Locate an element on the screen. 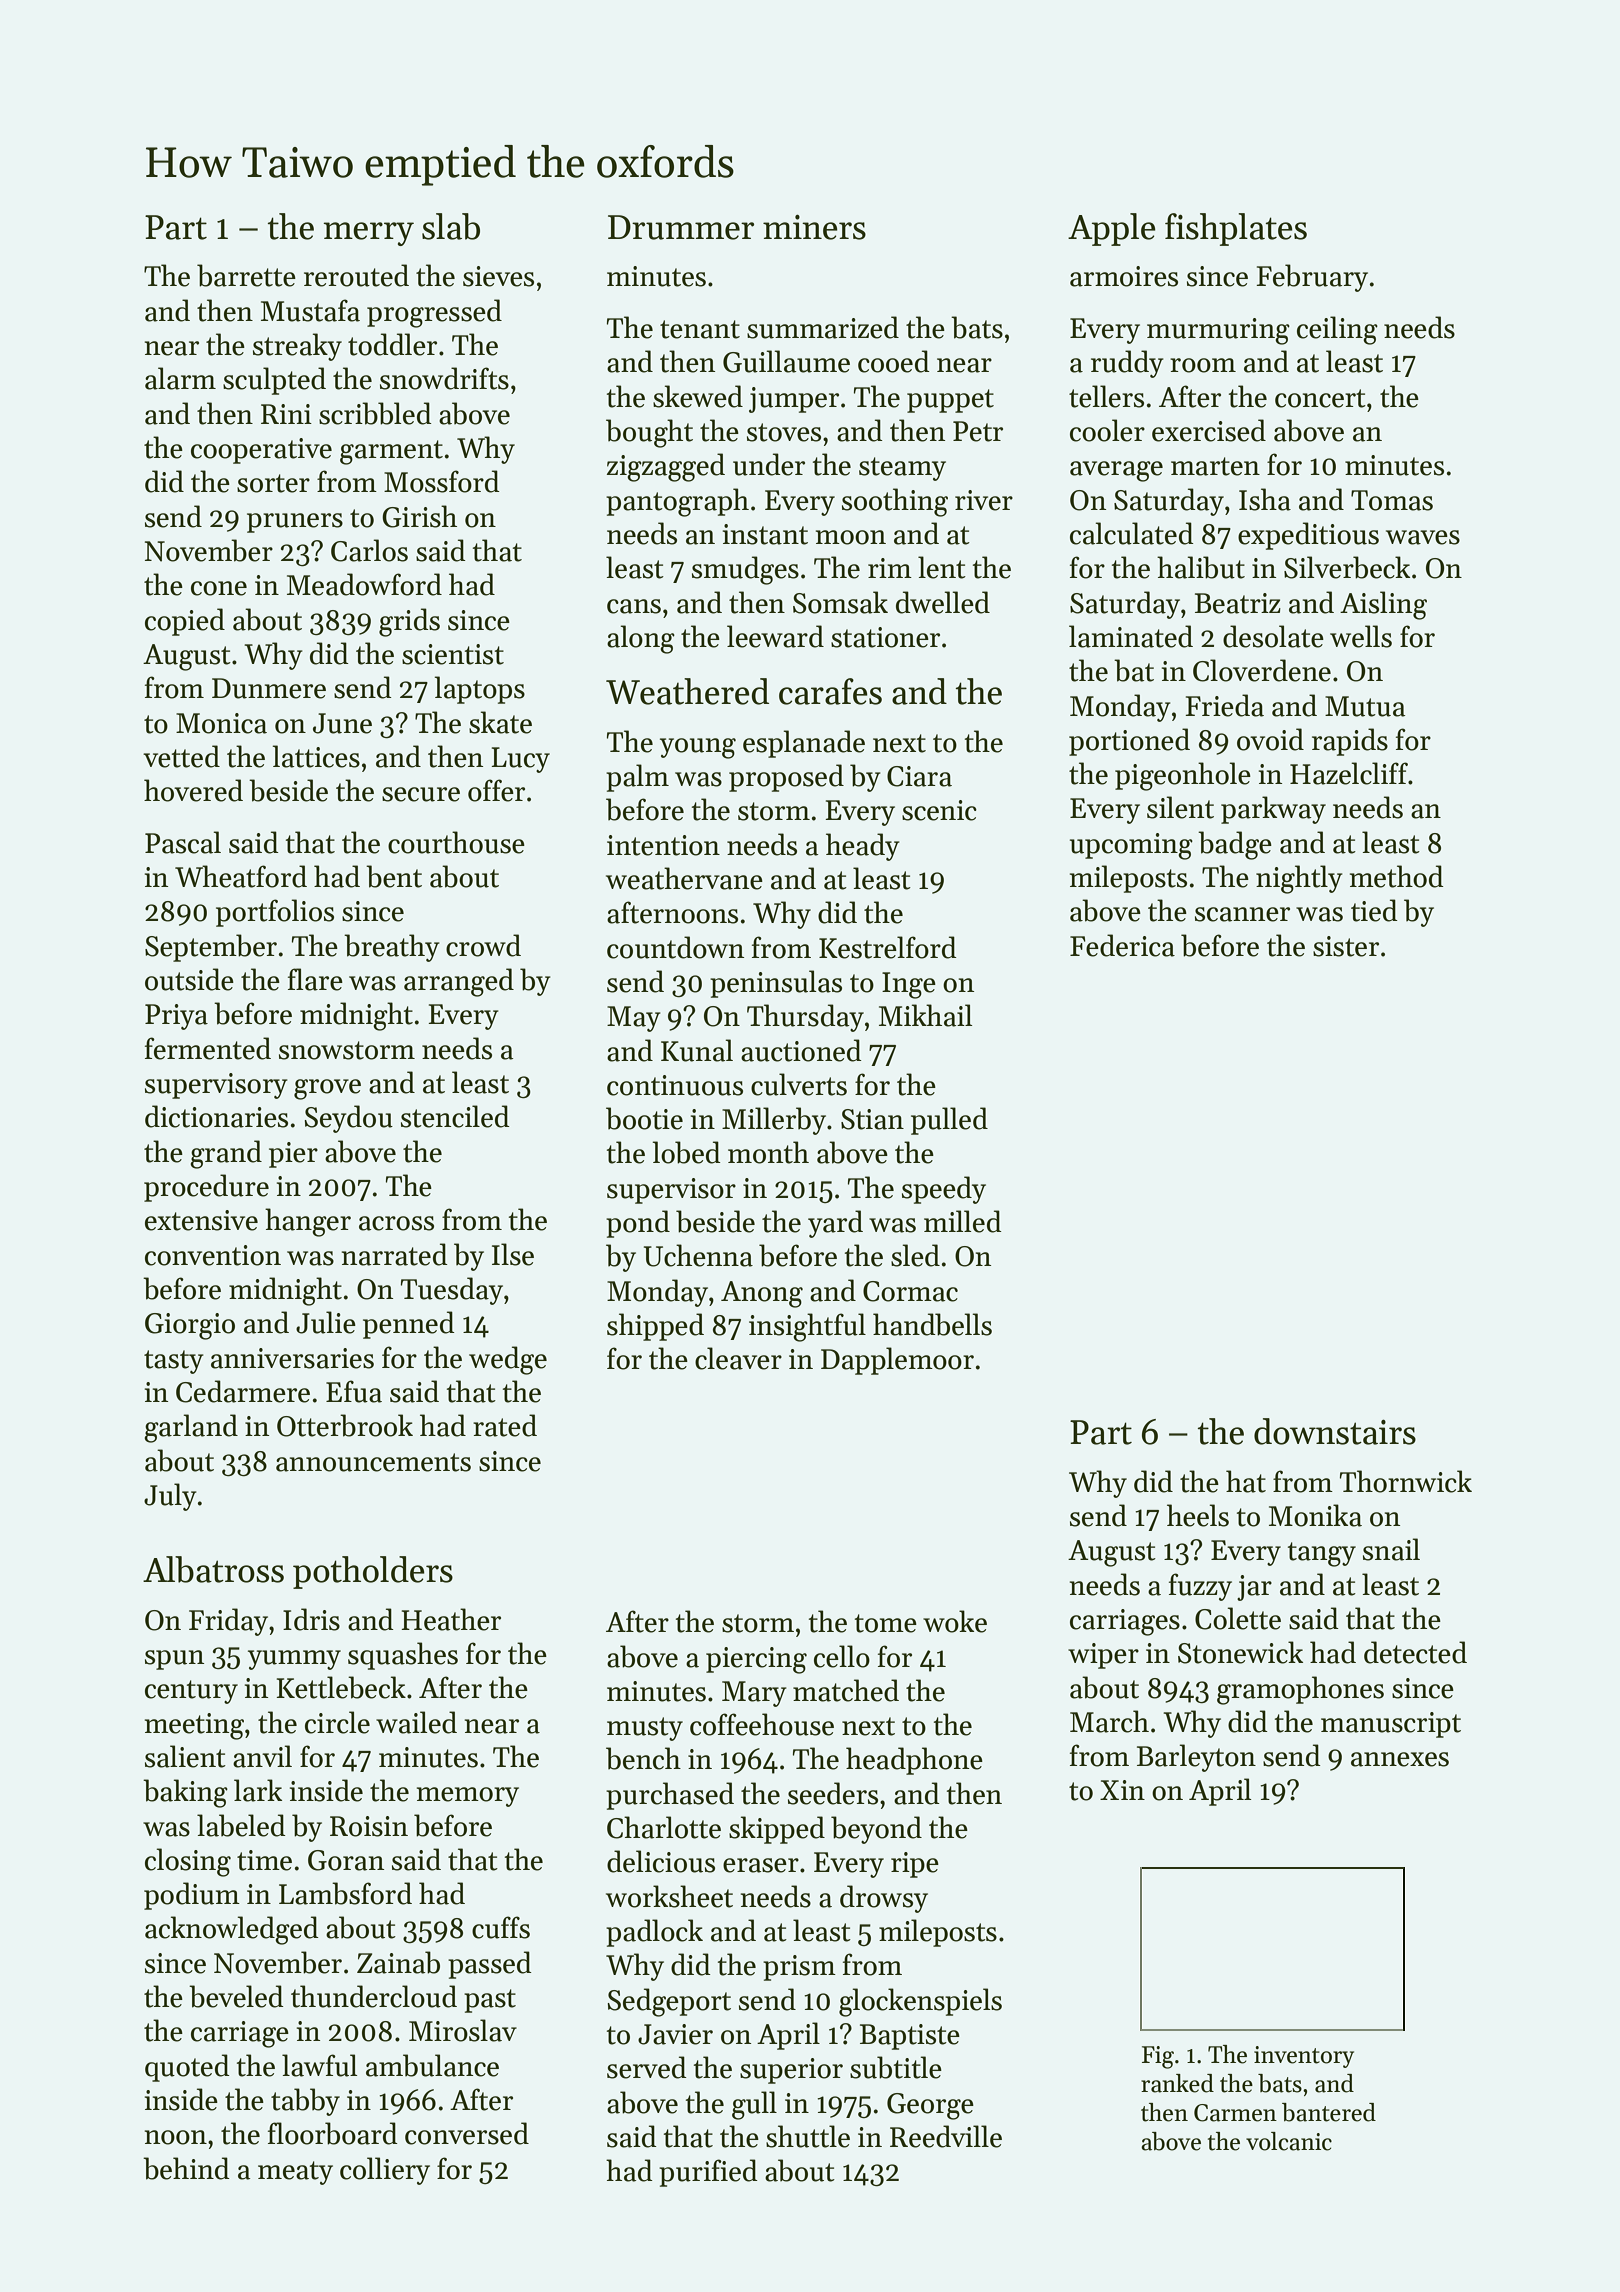  subtitle is located at coordinates (896, 2067).
